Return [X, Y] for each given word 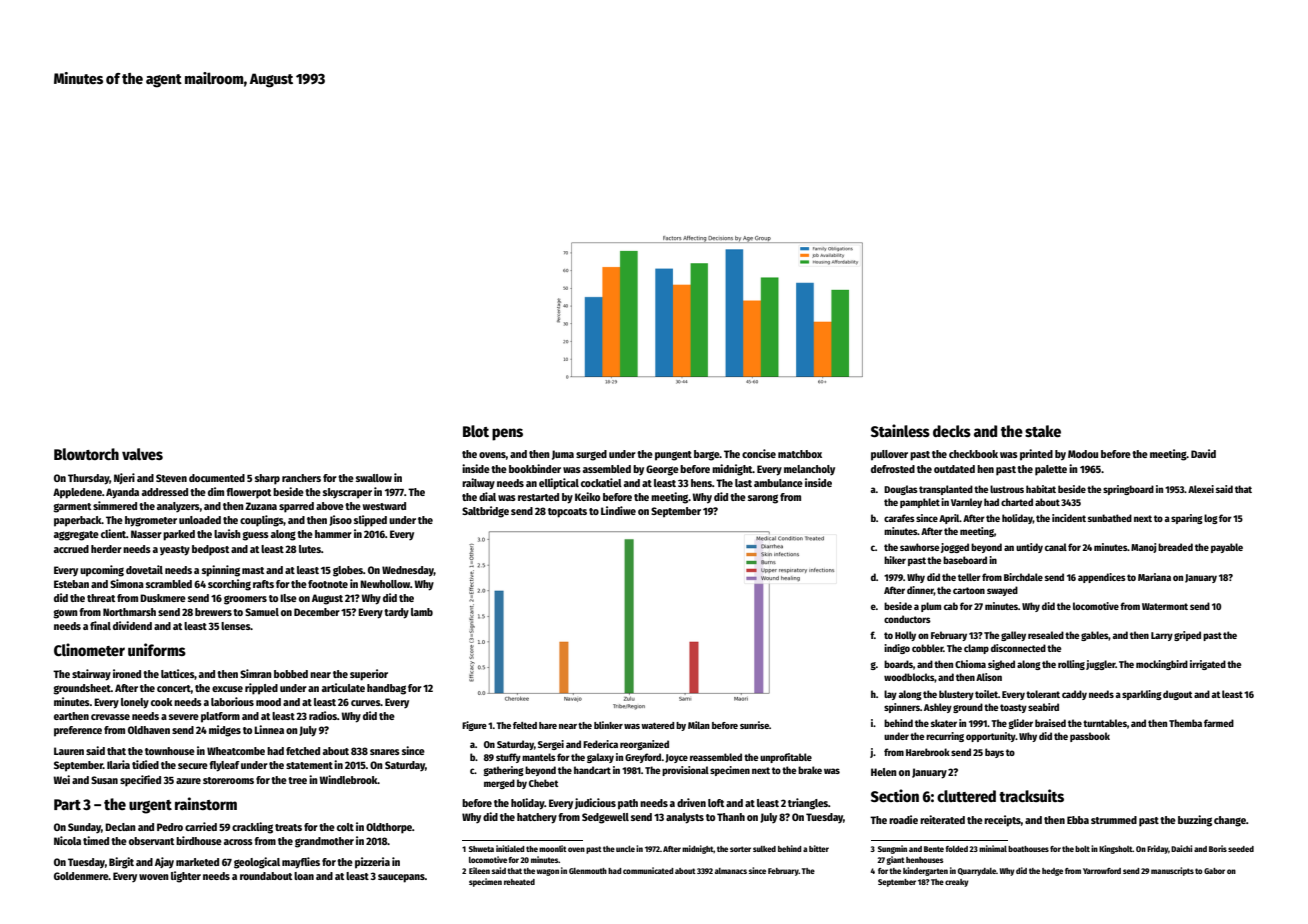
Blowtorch [86, 454]
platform [220, 717]
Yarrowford [1102, 871]
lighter [186, 877]
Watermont [1165, 606]
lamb [422, 612]
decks [952, 431]
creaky [957, 883]
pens [507, 434]
